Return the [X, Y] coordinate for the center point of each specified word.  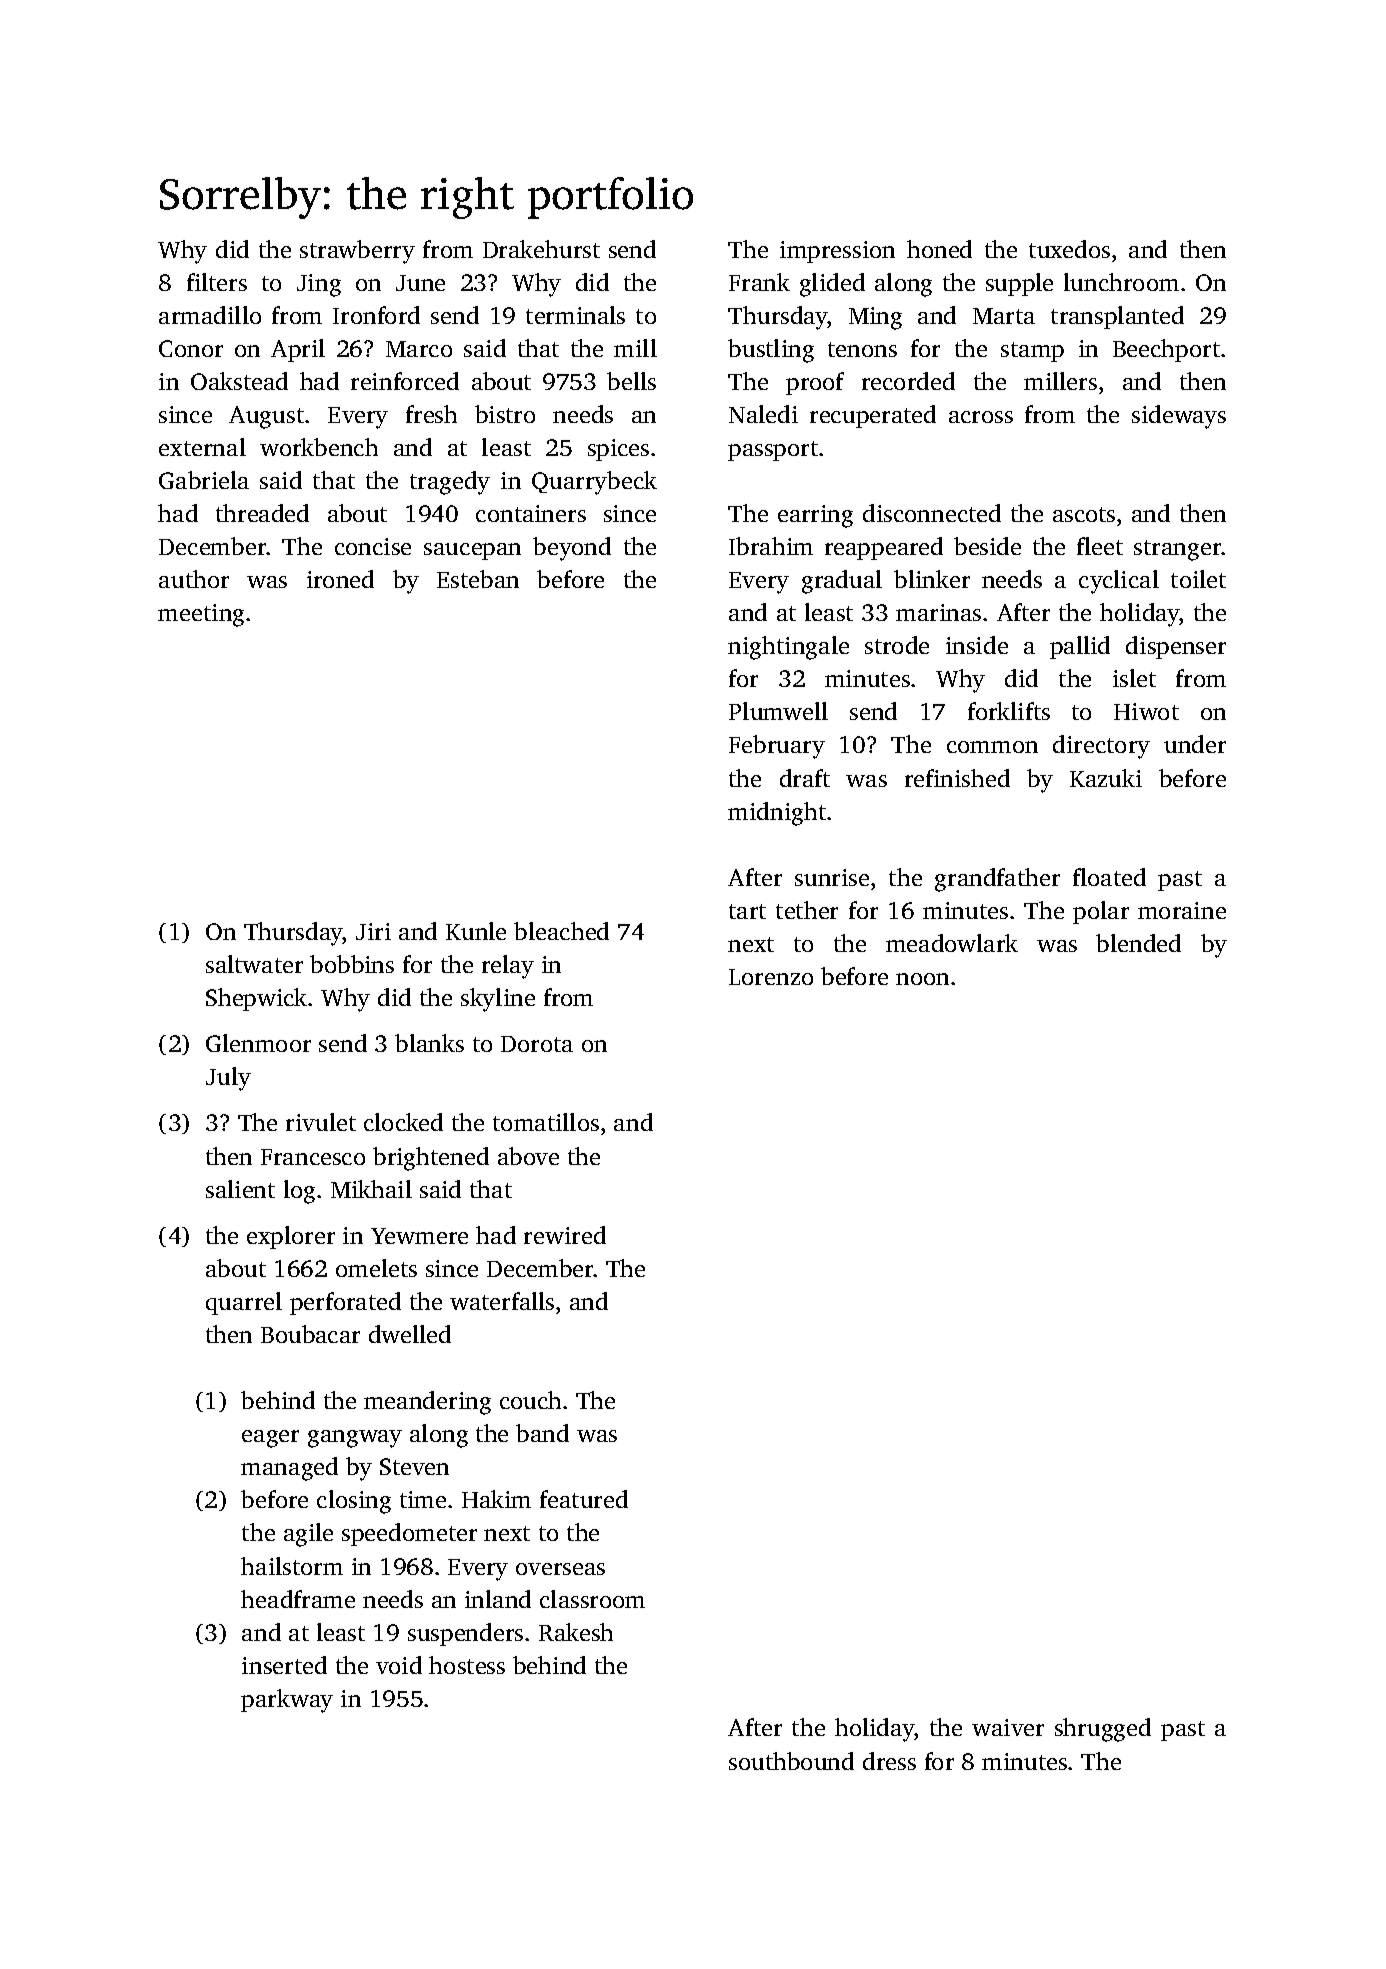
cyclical [1119, 582]
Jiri [373, 931]
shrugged [1103, 1730]
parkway [287, 1701]
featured [584, 1499]
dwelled [410, 1334]
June [420, 283]
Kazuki [1106, 778]
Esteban [478, 579]
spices [618, 450]
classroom [592, 1599]
